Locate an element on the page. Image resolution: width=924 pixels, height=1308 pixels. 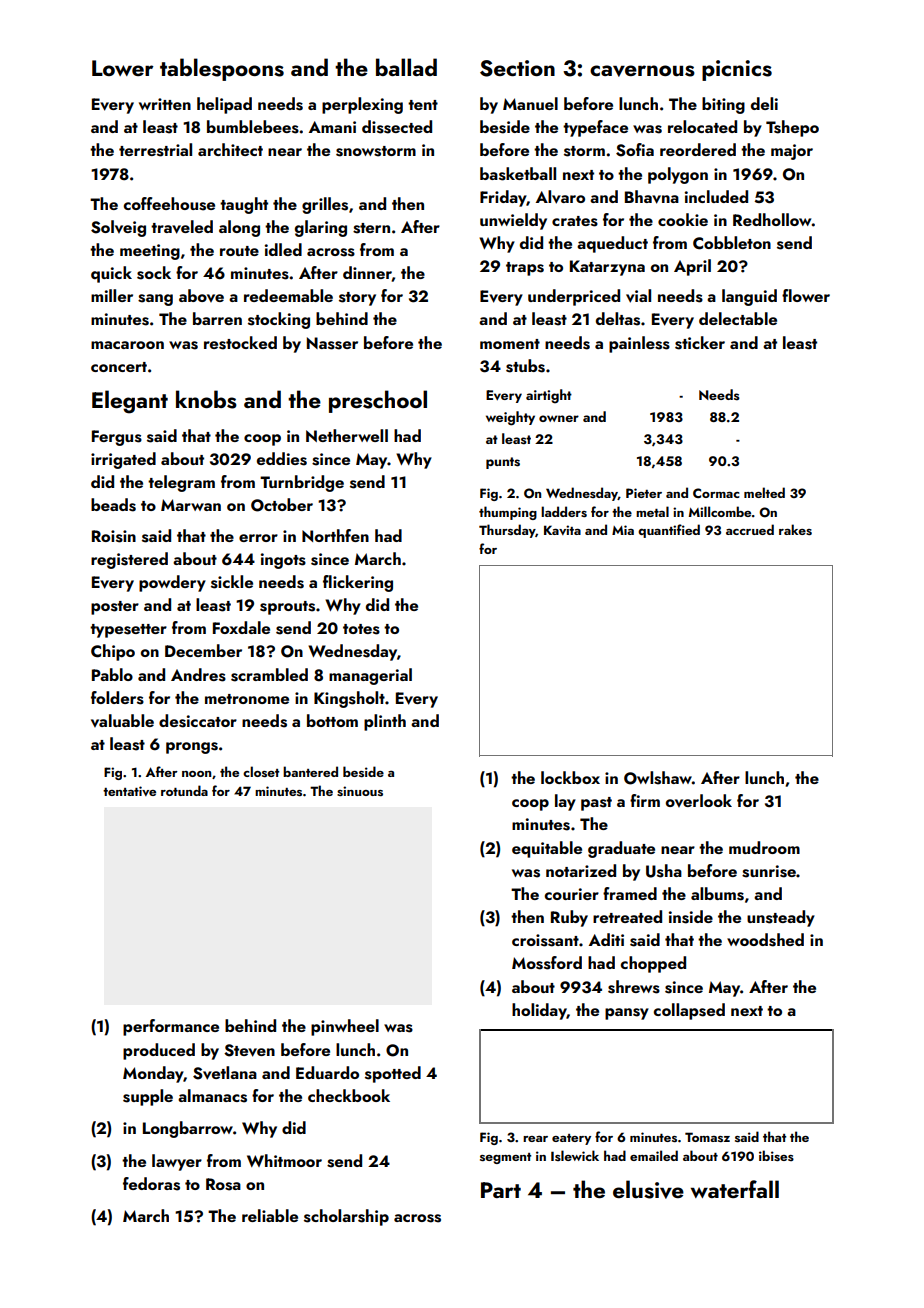
rakes is located at coordinates (795, 529).
